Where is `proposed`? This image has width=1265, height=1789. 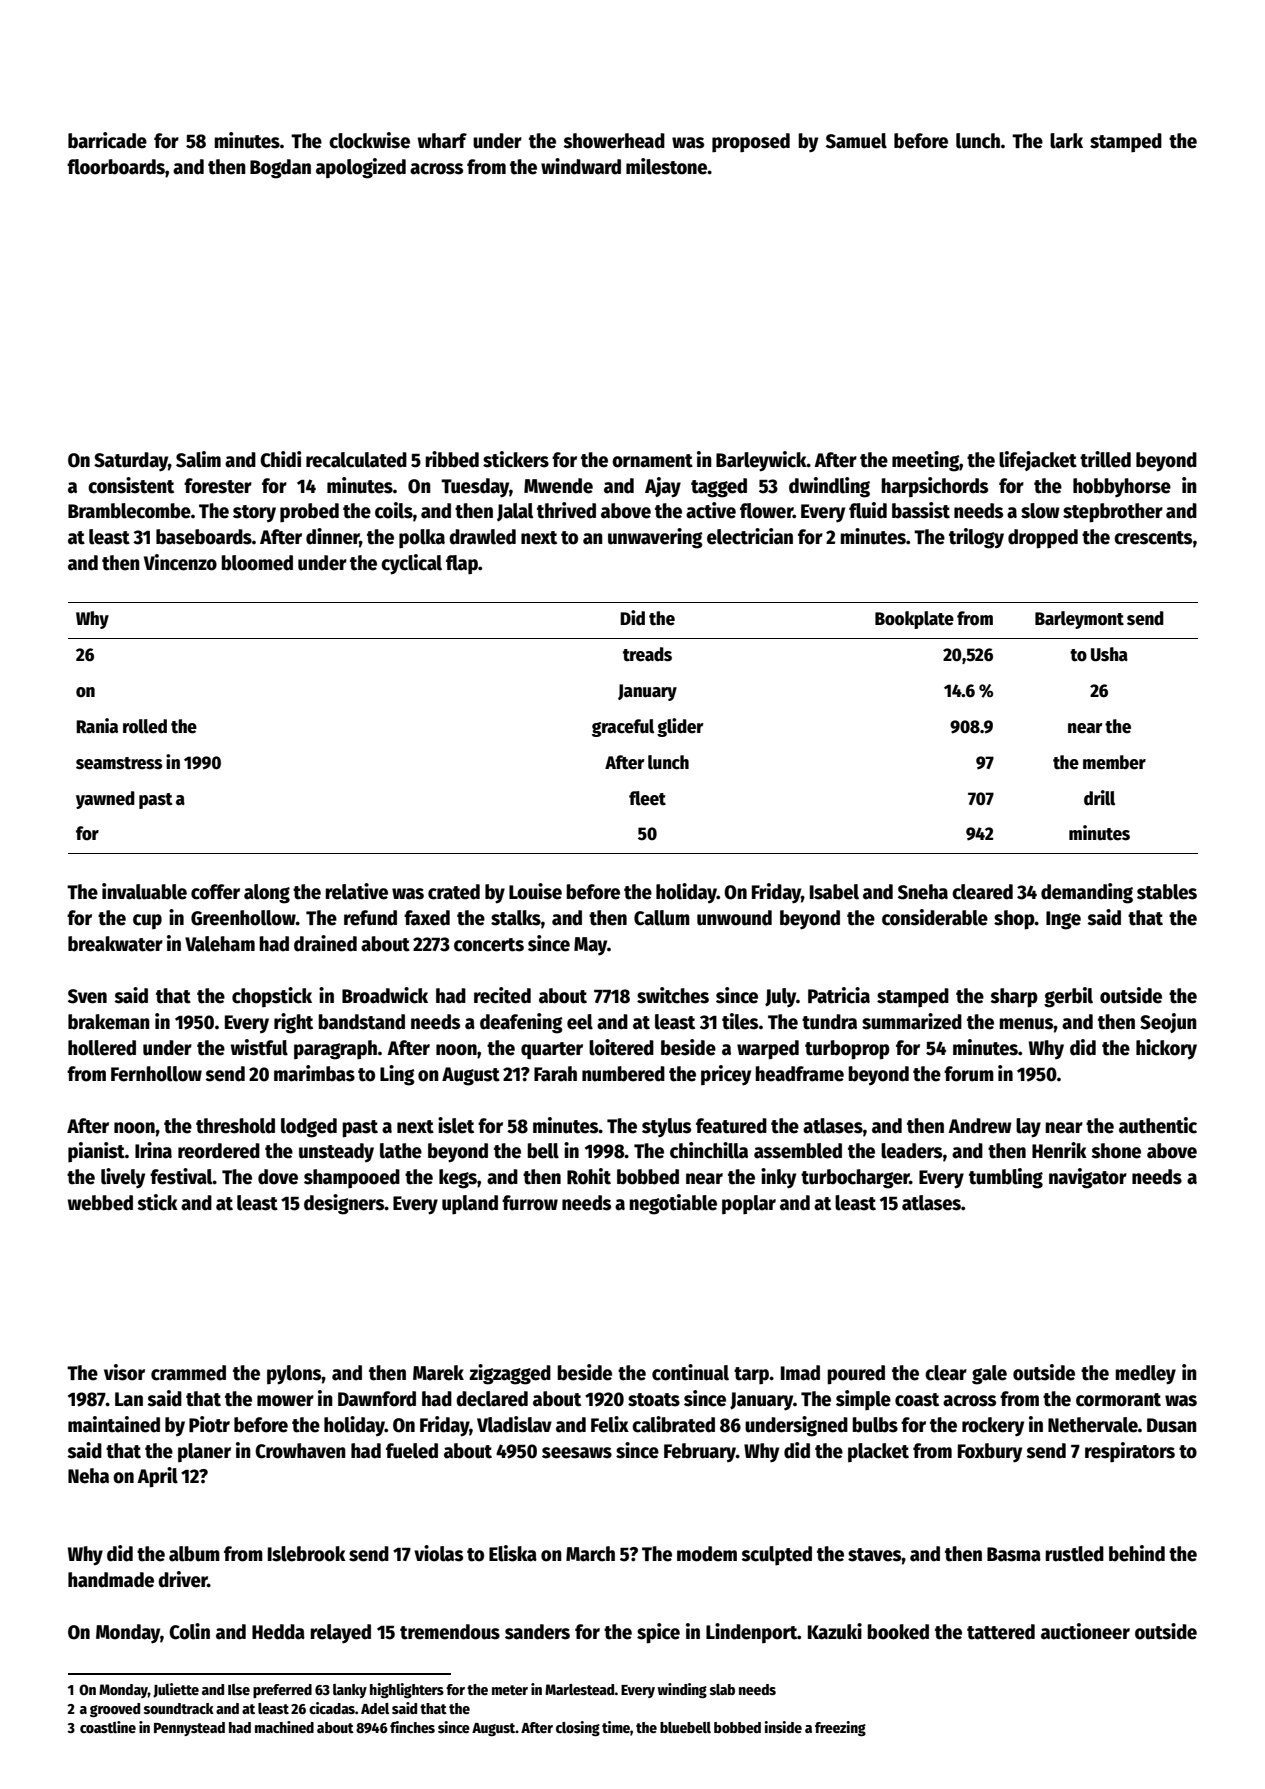 proposed is located at coordinates (751, 143).
